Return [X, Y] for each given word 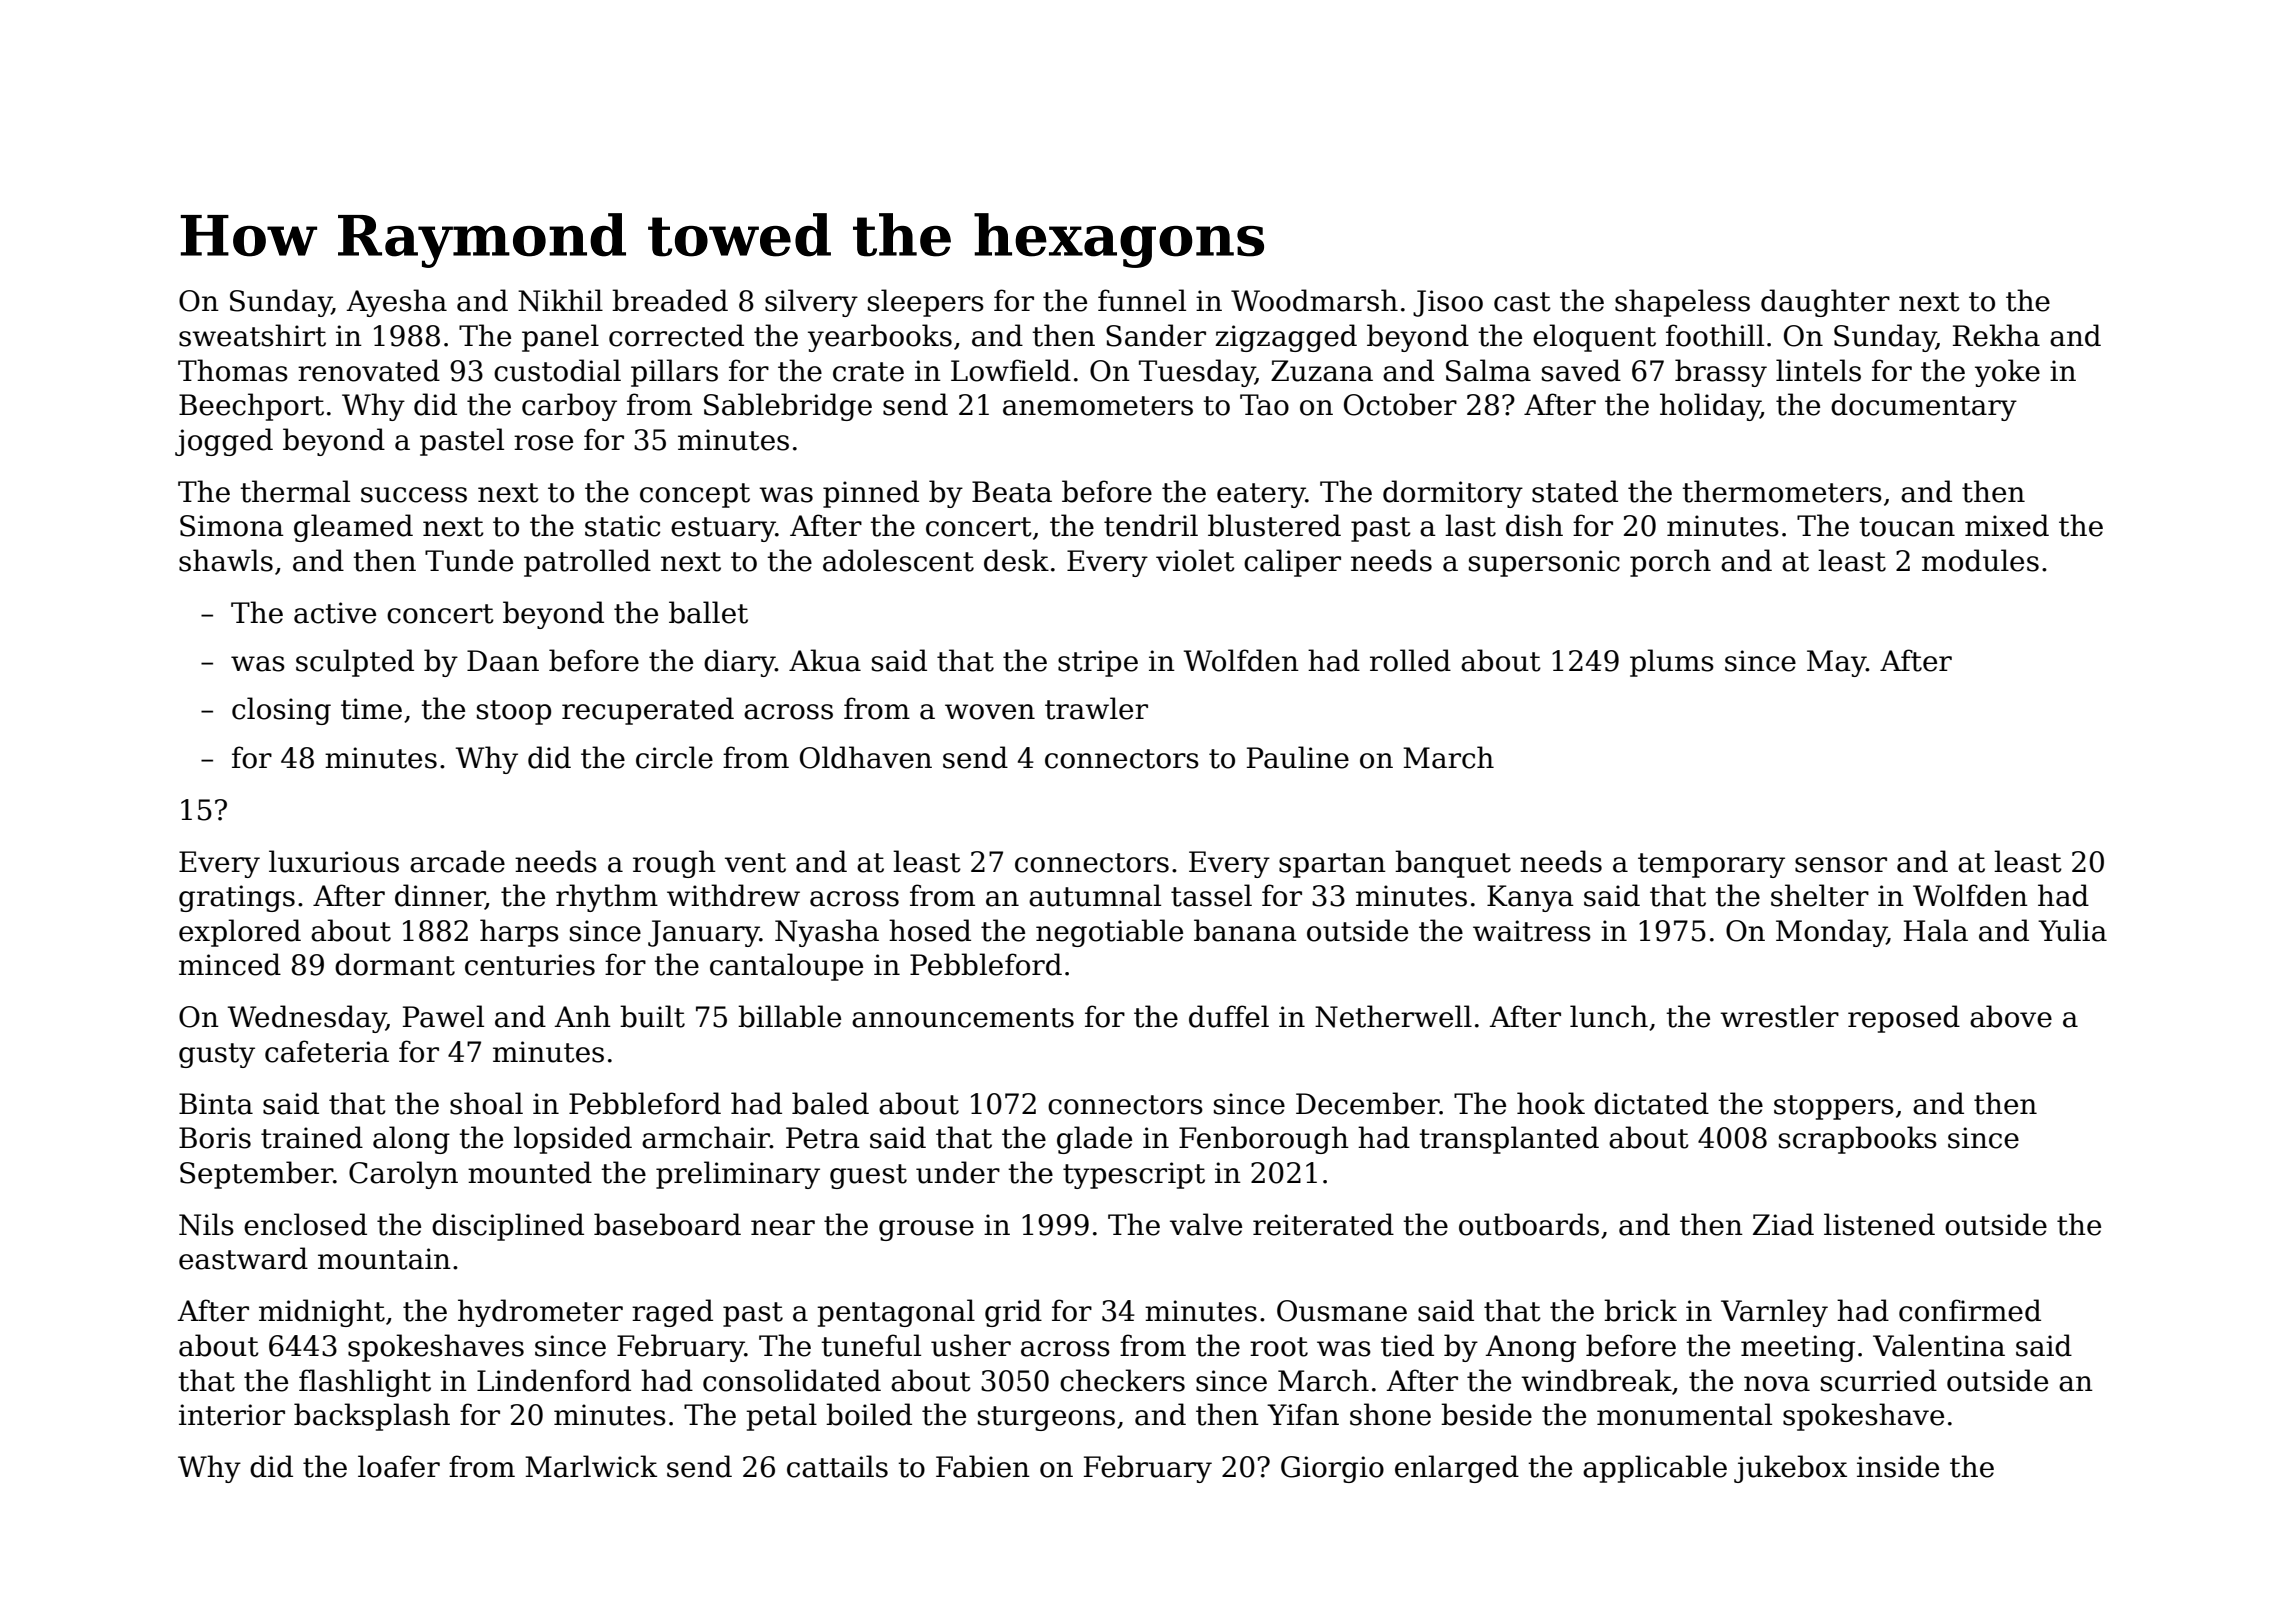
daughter [1825, 303]
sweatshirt [252, 335]
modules [1980, 560]
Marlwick [591, 1466]
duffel [1229, 1016]
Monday [1831, 933]
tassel [1211, 895]
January [704, 933]
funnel [1142, 300]
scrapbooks [1858, 1140]
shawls [226, 560]
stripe [1098, 663]
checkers [1122, 1380]
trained [312, 1137]
